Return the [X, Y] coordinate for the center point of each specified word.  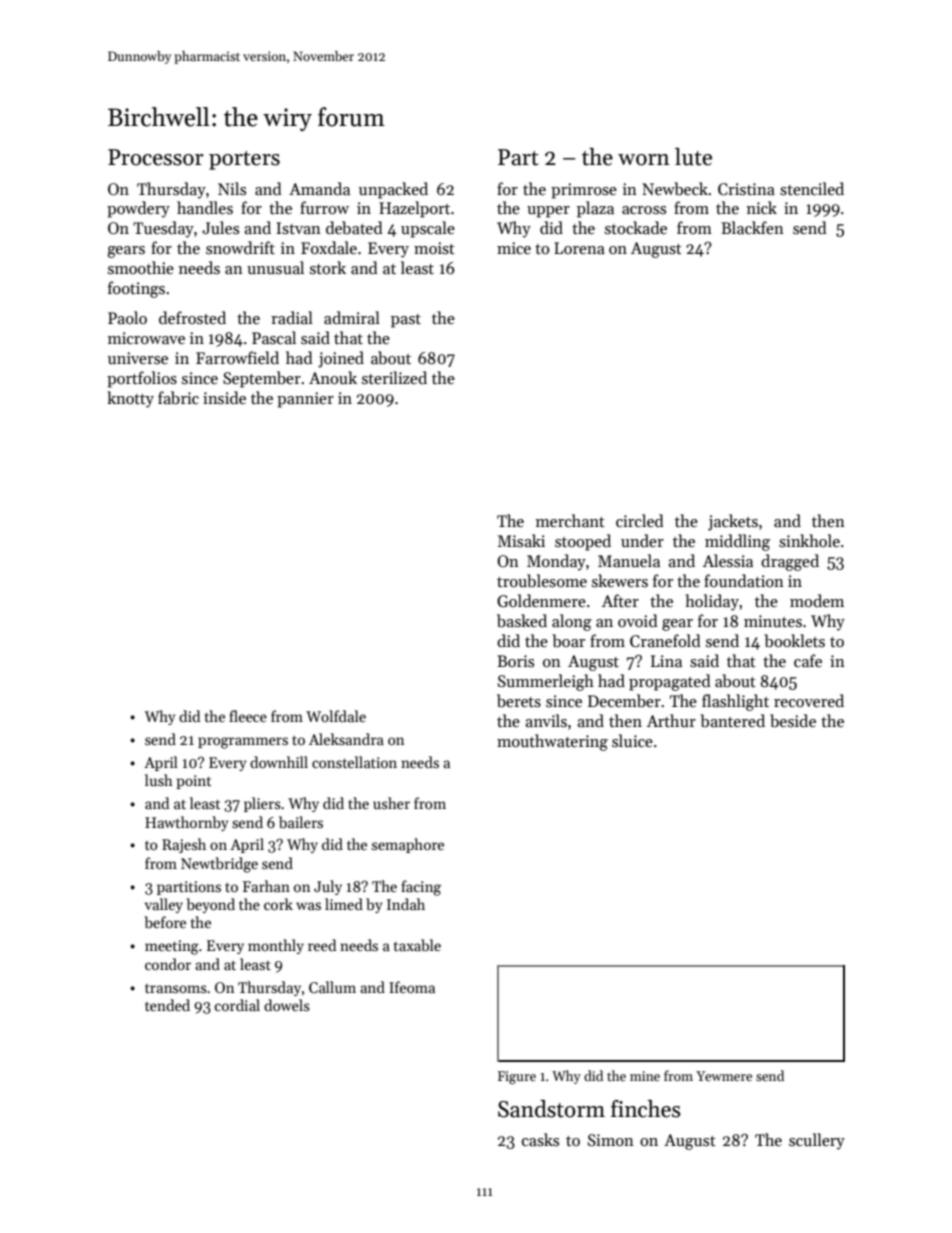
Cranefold [665, 640]
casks [540, 1140]
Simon [611, 1140]
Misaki [521, 540]
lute [693, 157]
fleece [248, 716]
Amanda [319, 188]
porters [244, 160]
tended [167, 1005]
